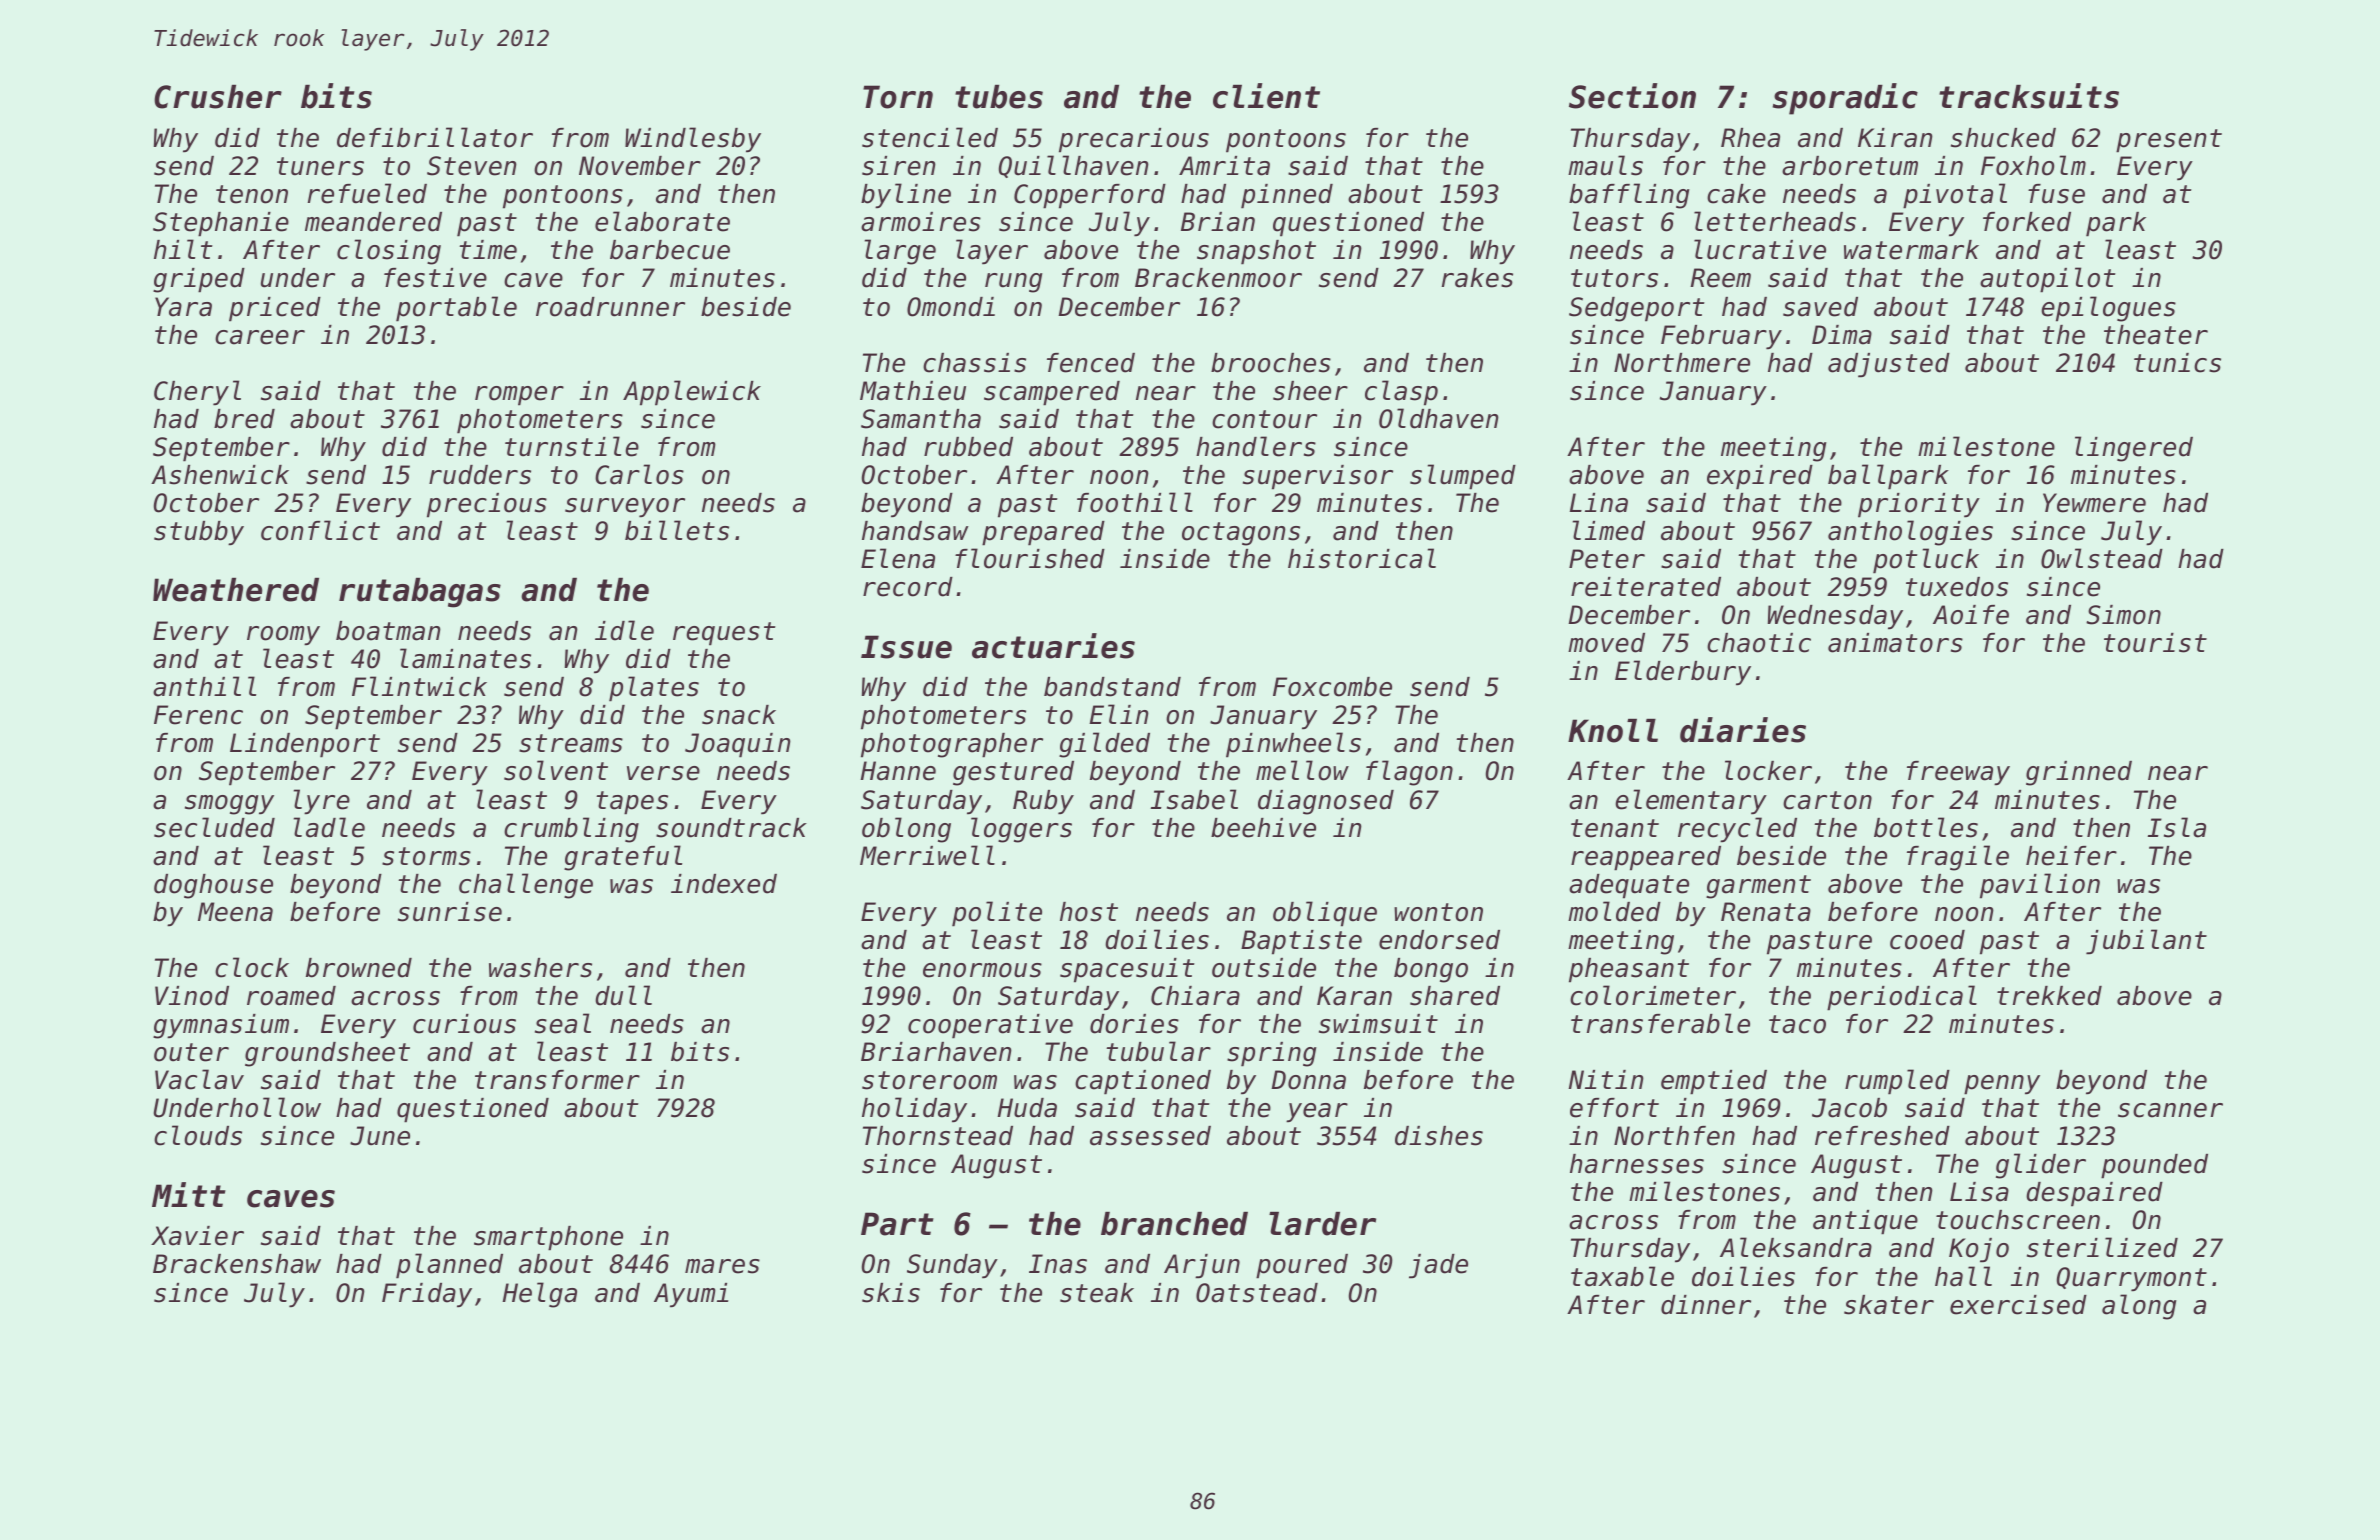  Describe the element at coordinates (1850, 166) in the screenshot. I see `arboretum` at that location.
